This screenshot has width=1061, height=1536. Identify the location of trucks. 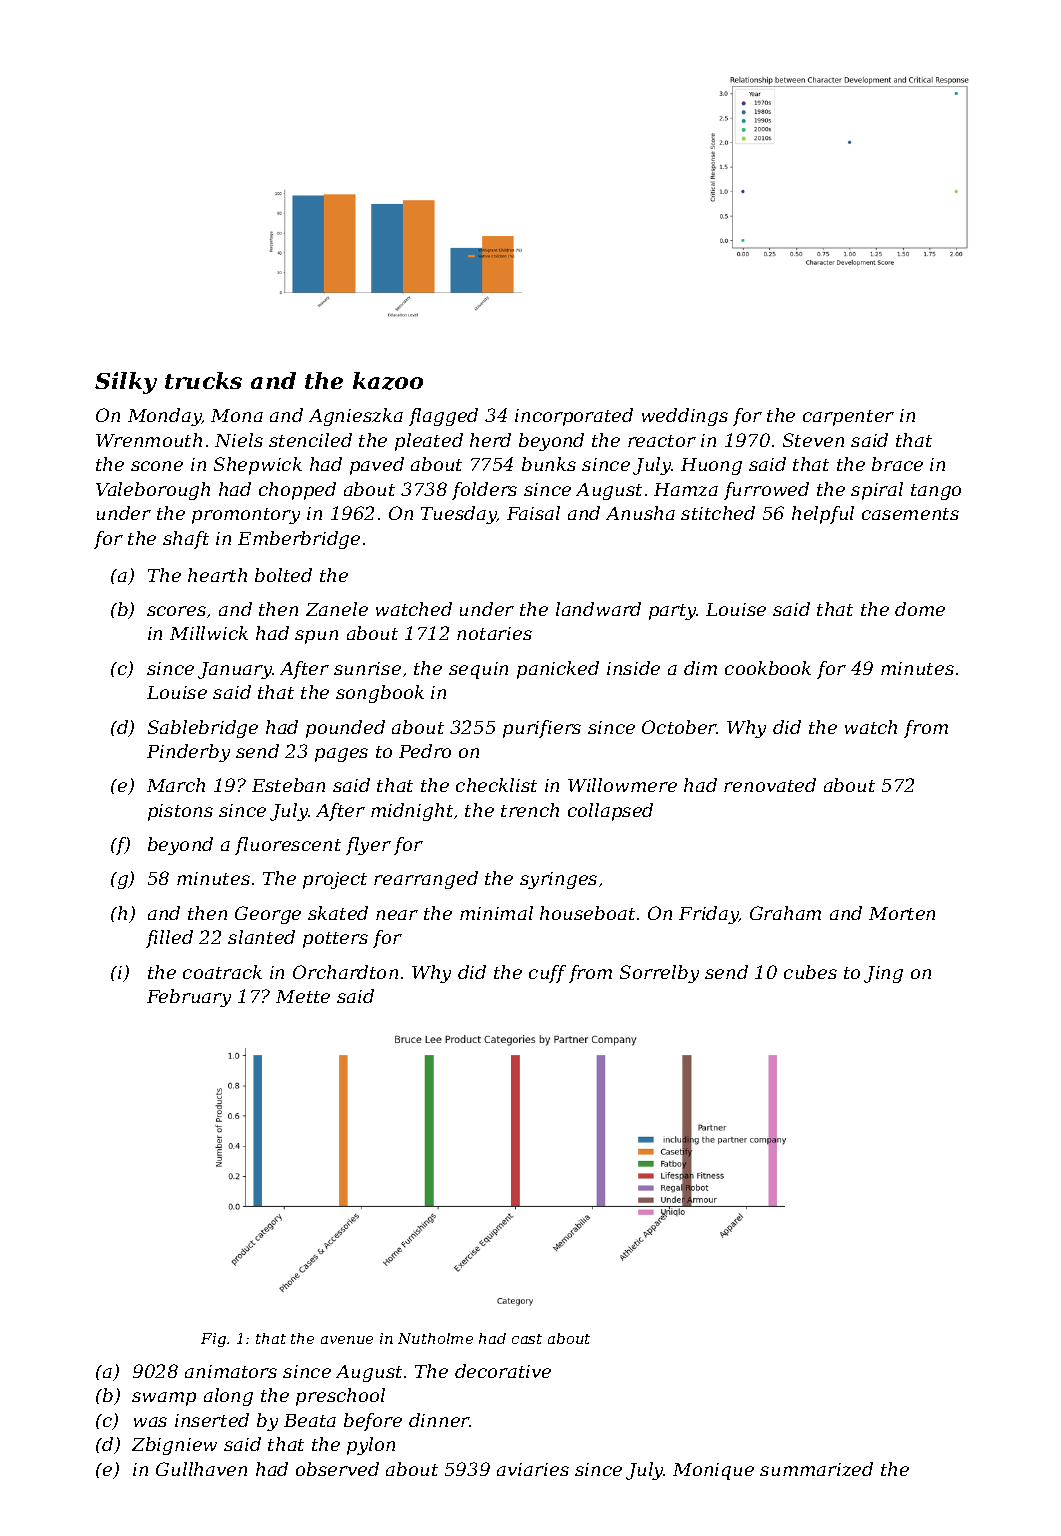
(203, 380).
